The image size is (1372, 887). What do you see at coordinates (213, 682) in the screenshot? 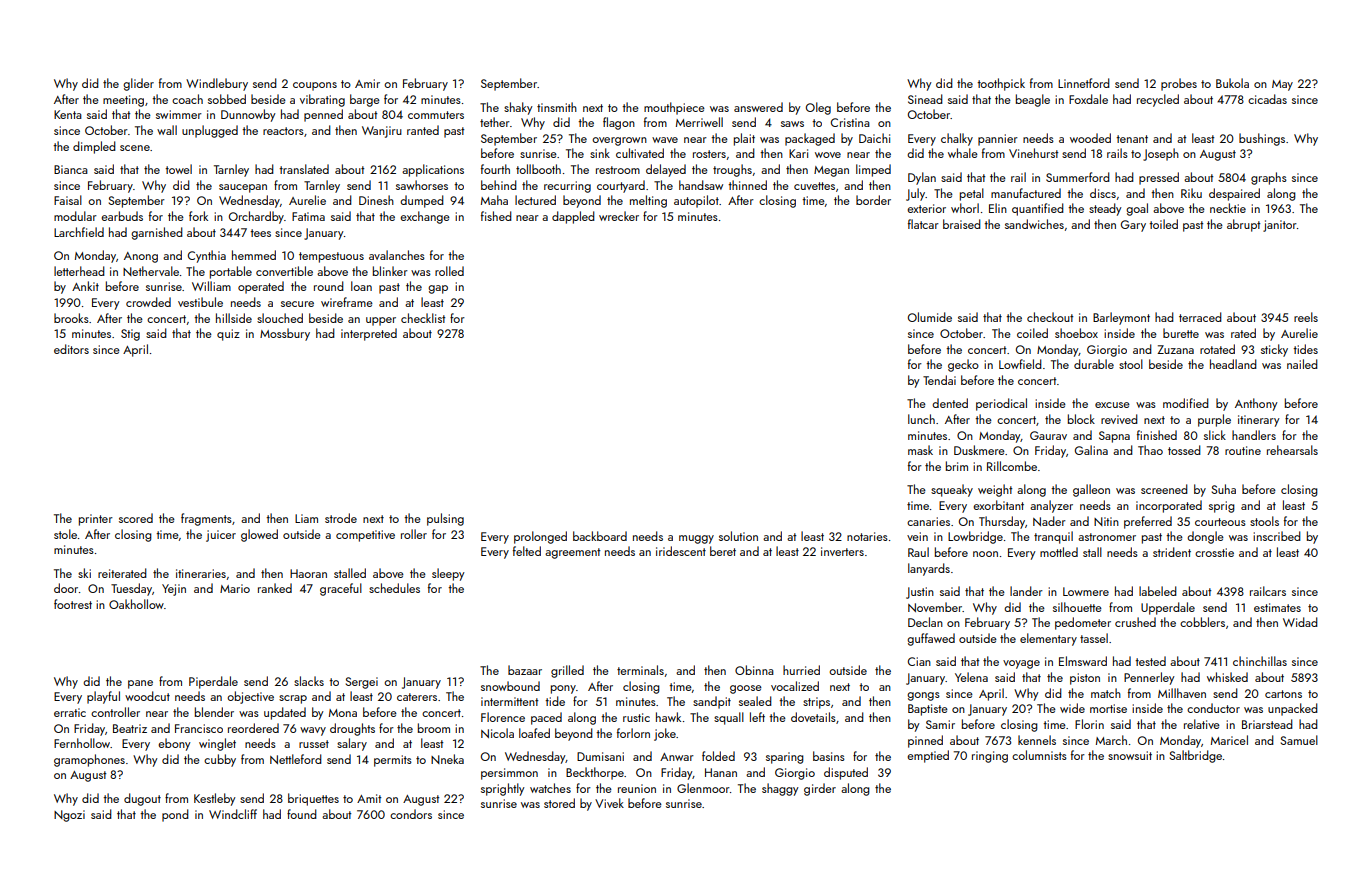
I see `Piperdale` at bounding box center [213, 682].
